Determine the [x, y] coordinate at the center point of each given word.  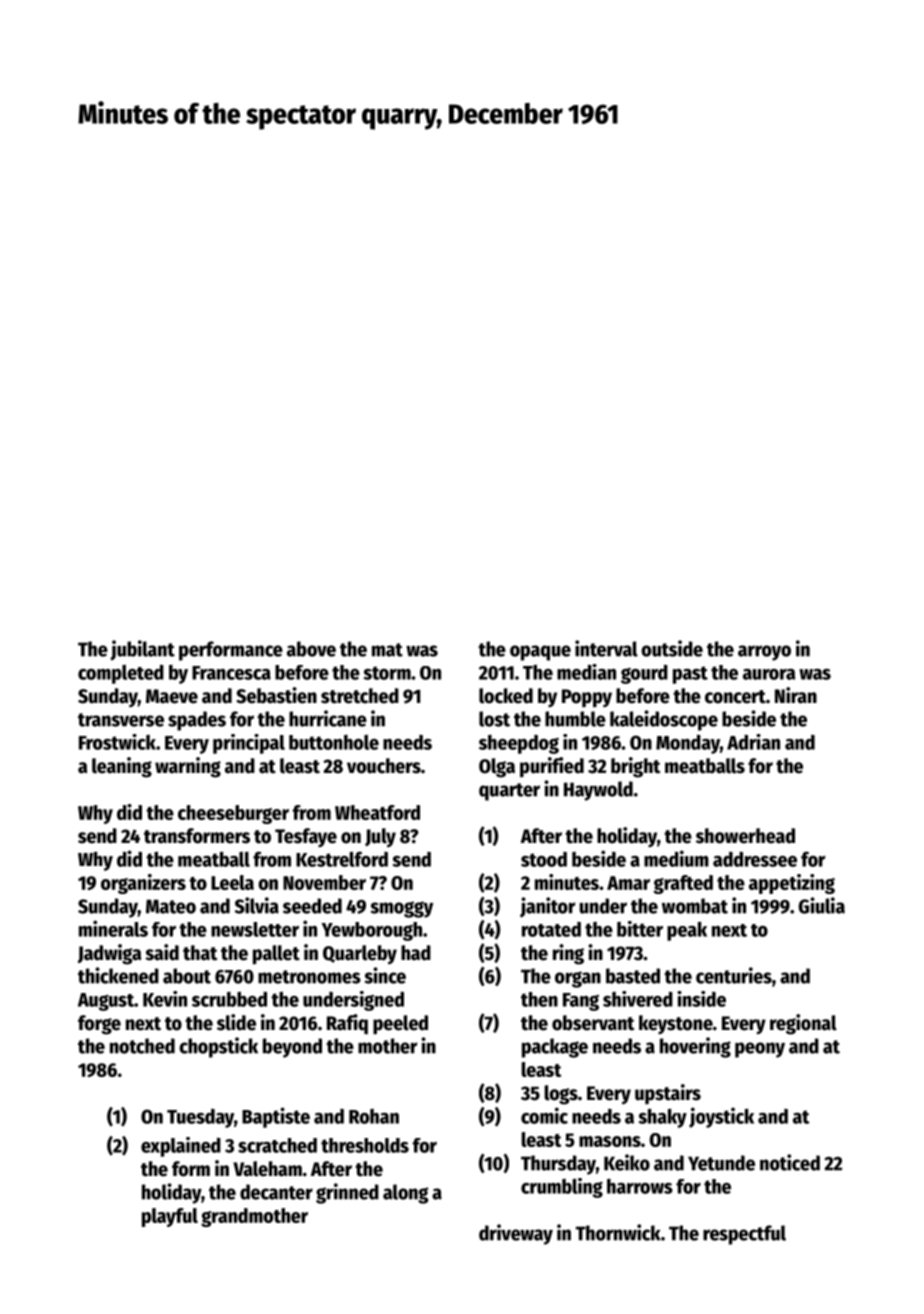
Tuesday [200, 1118]
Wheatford [377, 812]
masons [610, 1141]
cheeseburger [233, 814]
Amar [628, 883]
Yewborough [371, 931]
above [311, 649]
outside [672, 648]
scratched [277, 1145]
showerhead [745, 836]
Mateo [171, 906]
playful [170, 1217]
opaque [540, 653]
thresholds [365, 1145]
